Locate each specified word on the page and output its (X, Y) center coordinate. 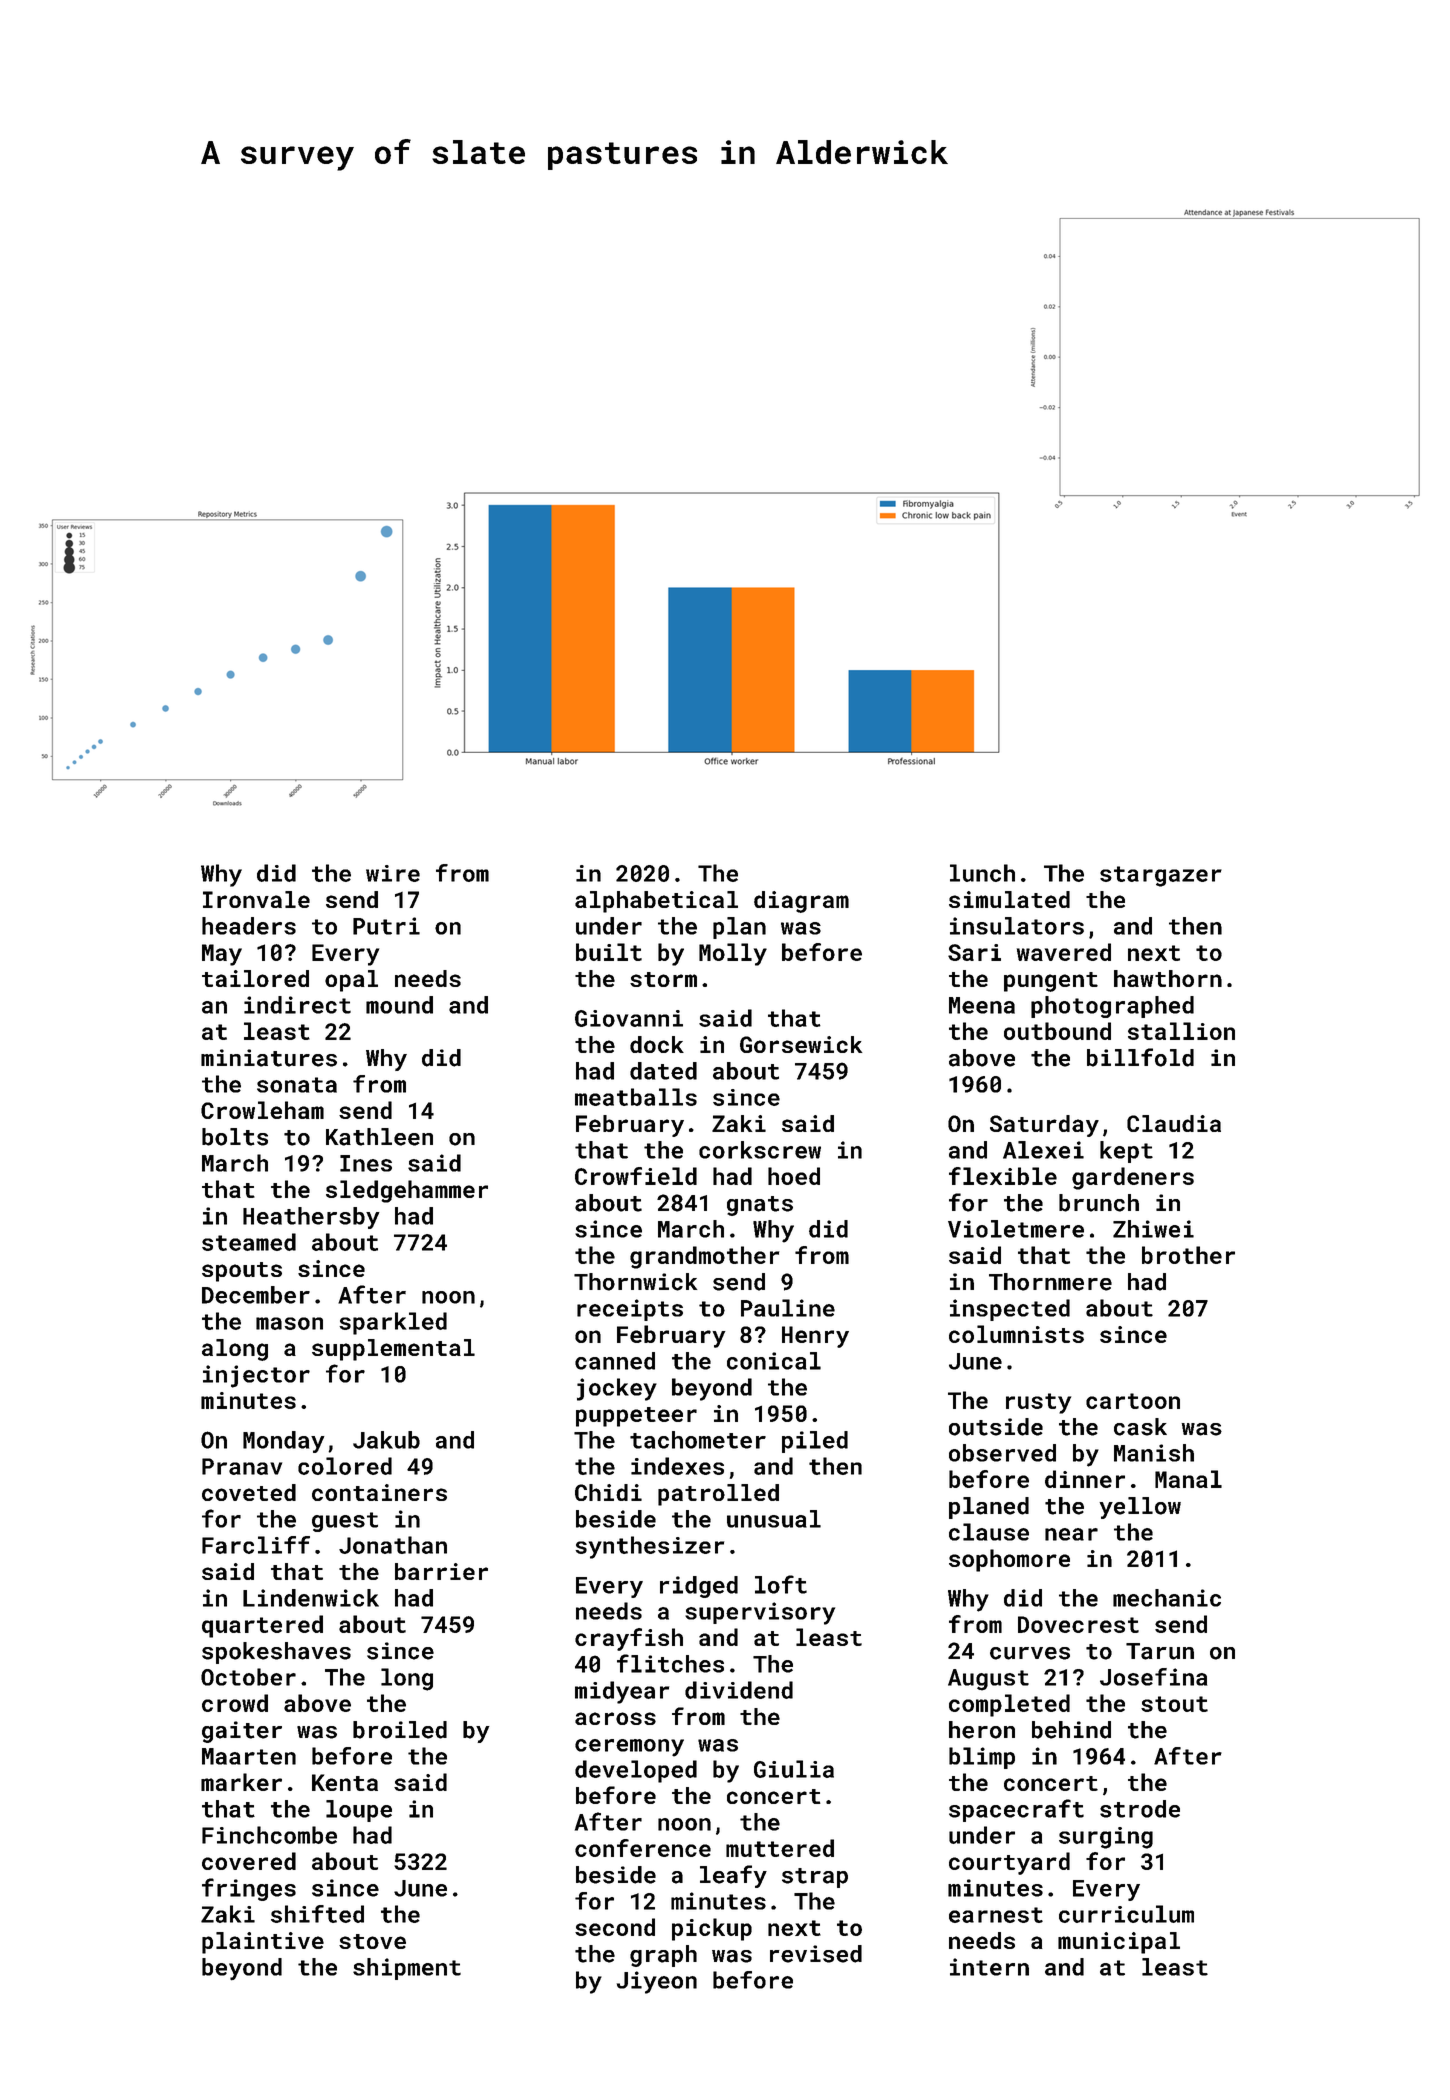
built (609, 952)
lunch (982, 873)
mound (399, 1005)
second (615, 1927)
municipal (1119, 1943)
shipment (407, 1969)
